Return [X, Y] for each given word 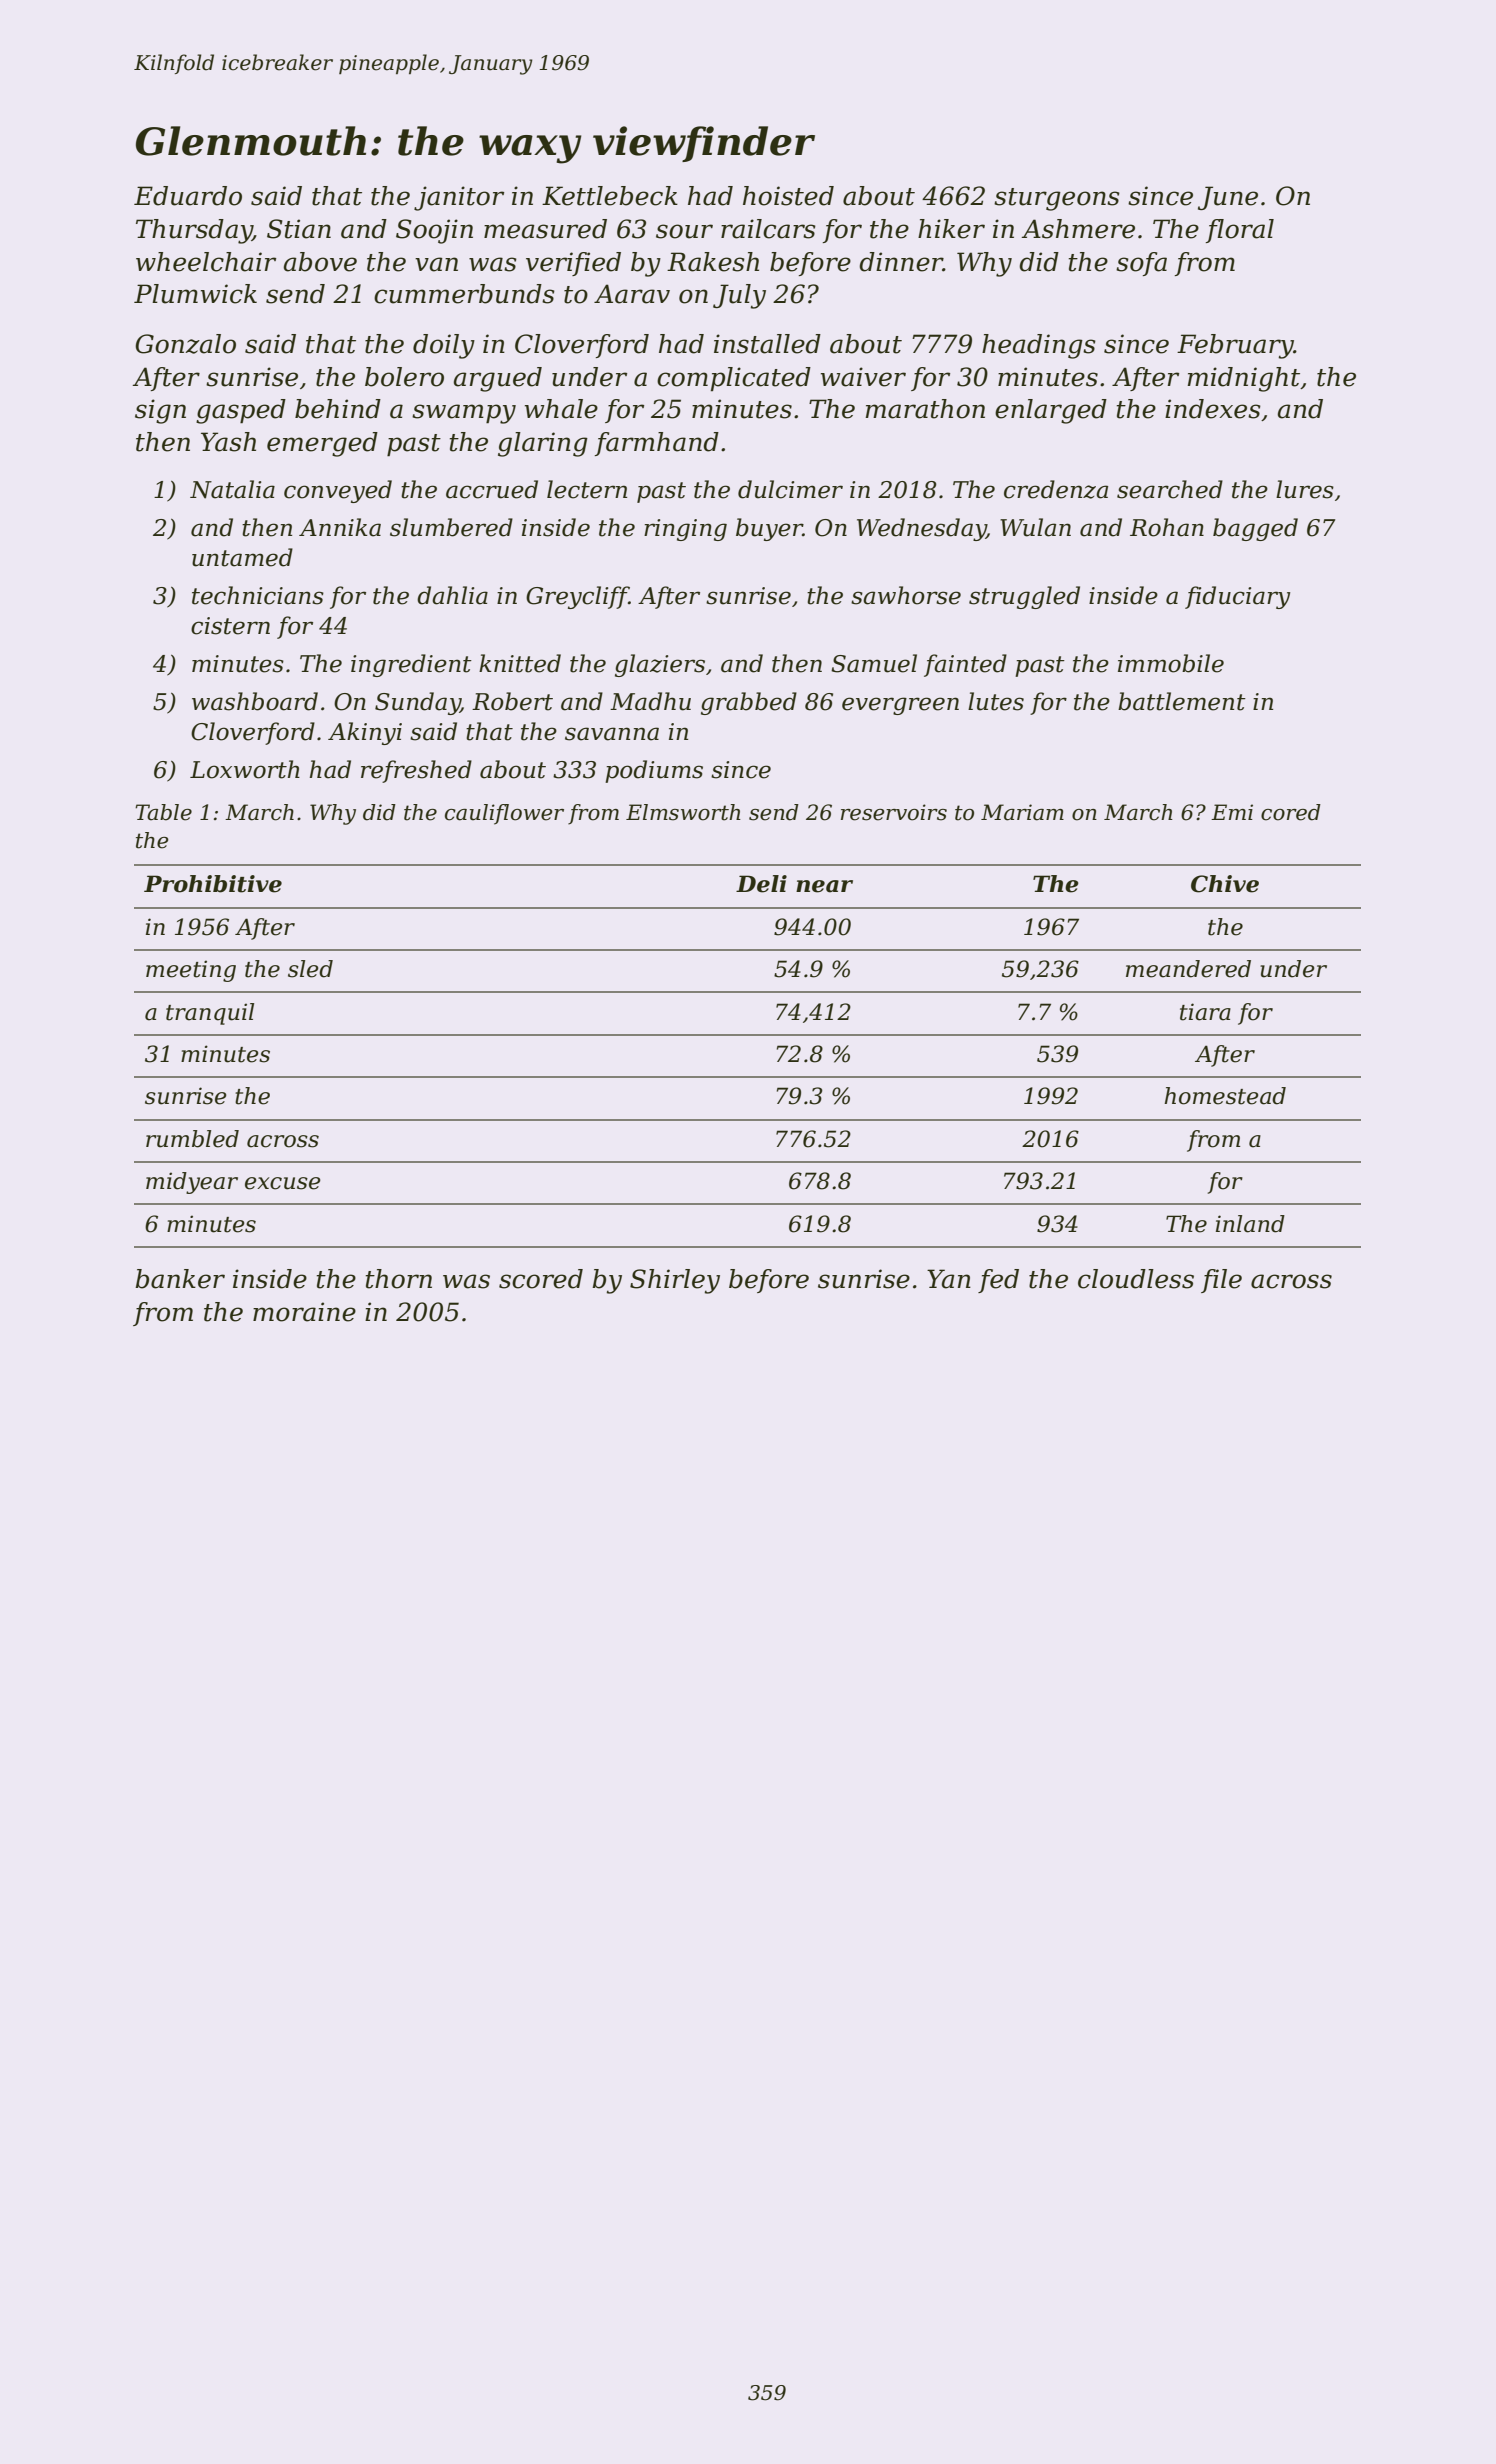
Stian [299, 229]
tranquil [210, 1014]
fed [998, 1281]
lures [1305, 489]
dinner [901, 262]
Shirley [675, 1281]
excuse [283, 1183]
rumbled [192, 1139]
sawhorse [906, 595]
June [1228, 198]
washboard [255, 701]
